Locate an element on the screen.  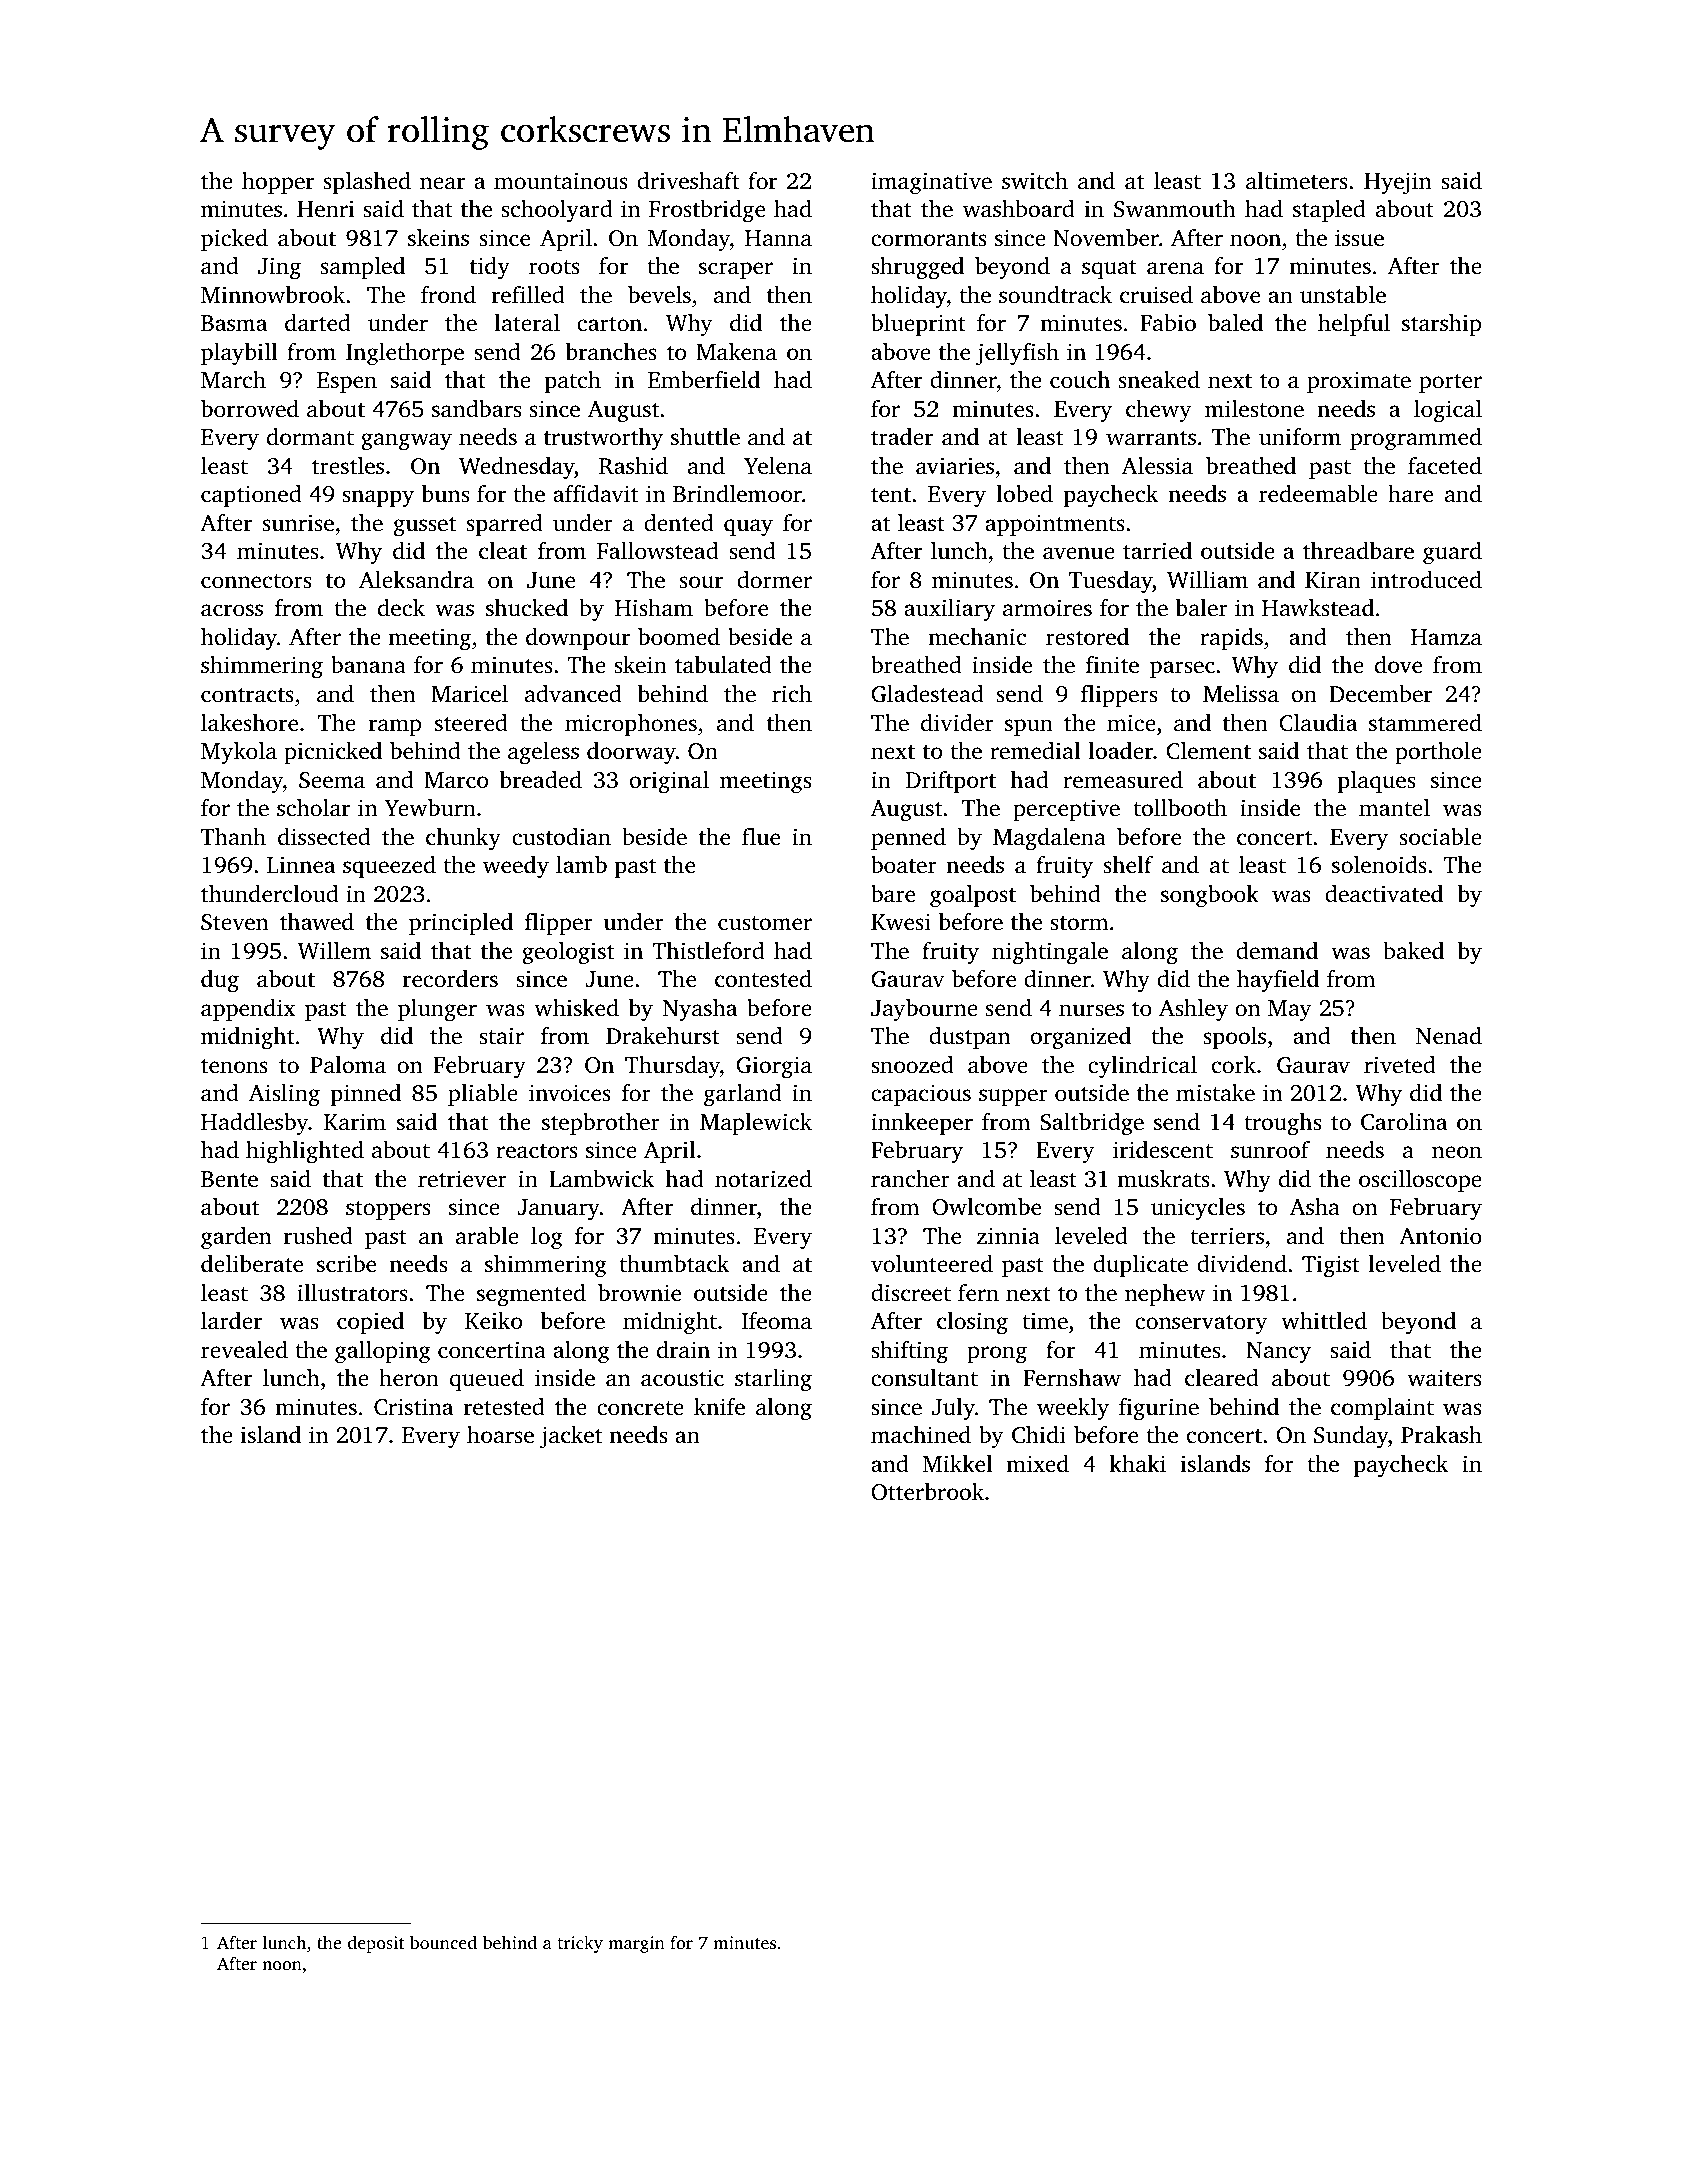
Hyejin is located at coordinates (1398, 183).
